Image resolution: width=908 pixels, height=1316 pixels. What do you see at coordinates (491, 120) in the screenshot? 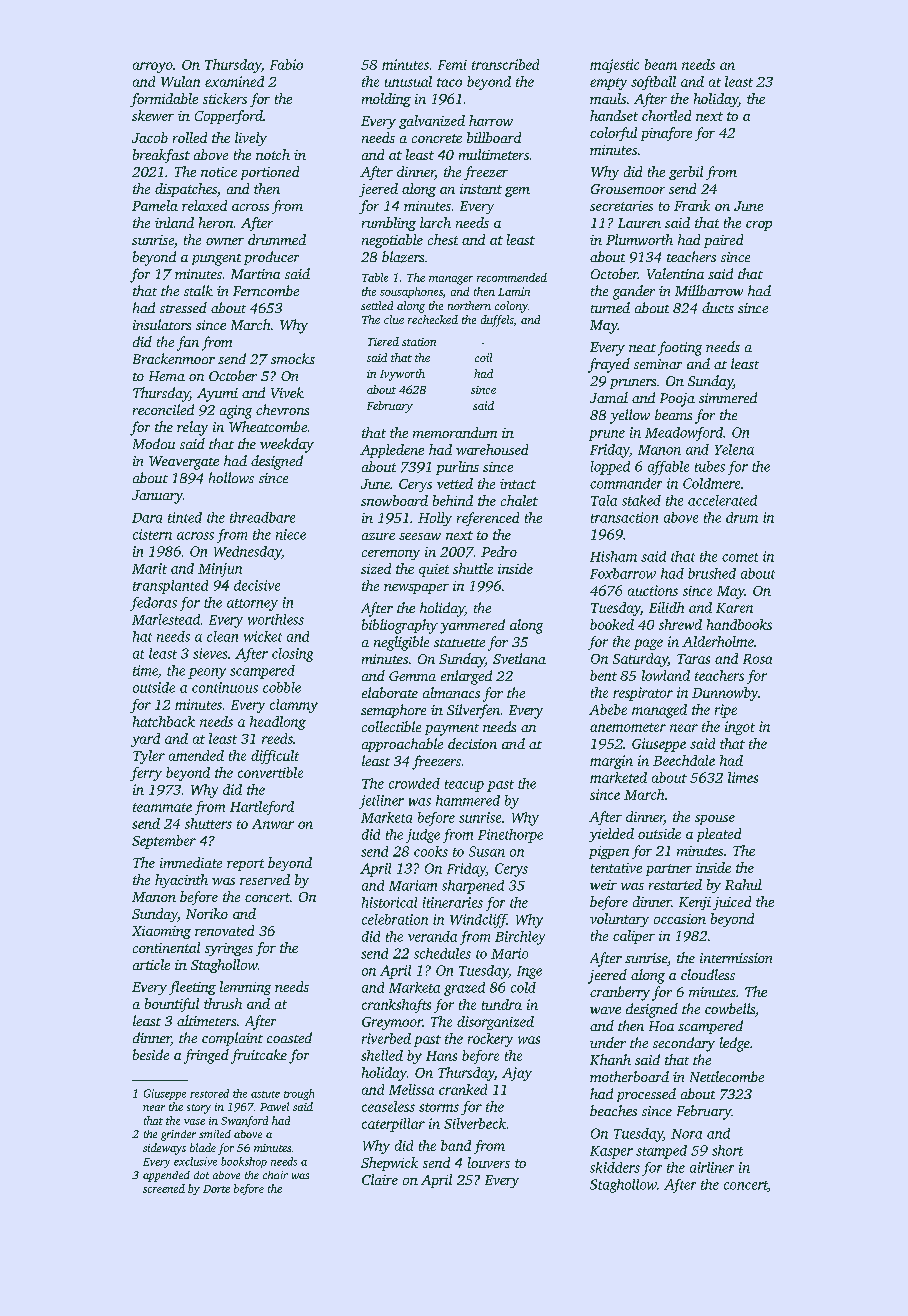
I see `harrow` at bounding box center [491, 120].
